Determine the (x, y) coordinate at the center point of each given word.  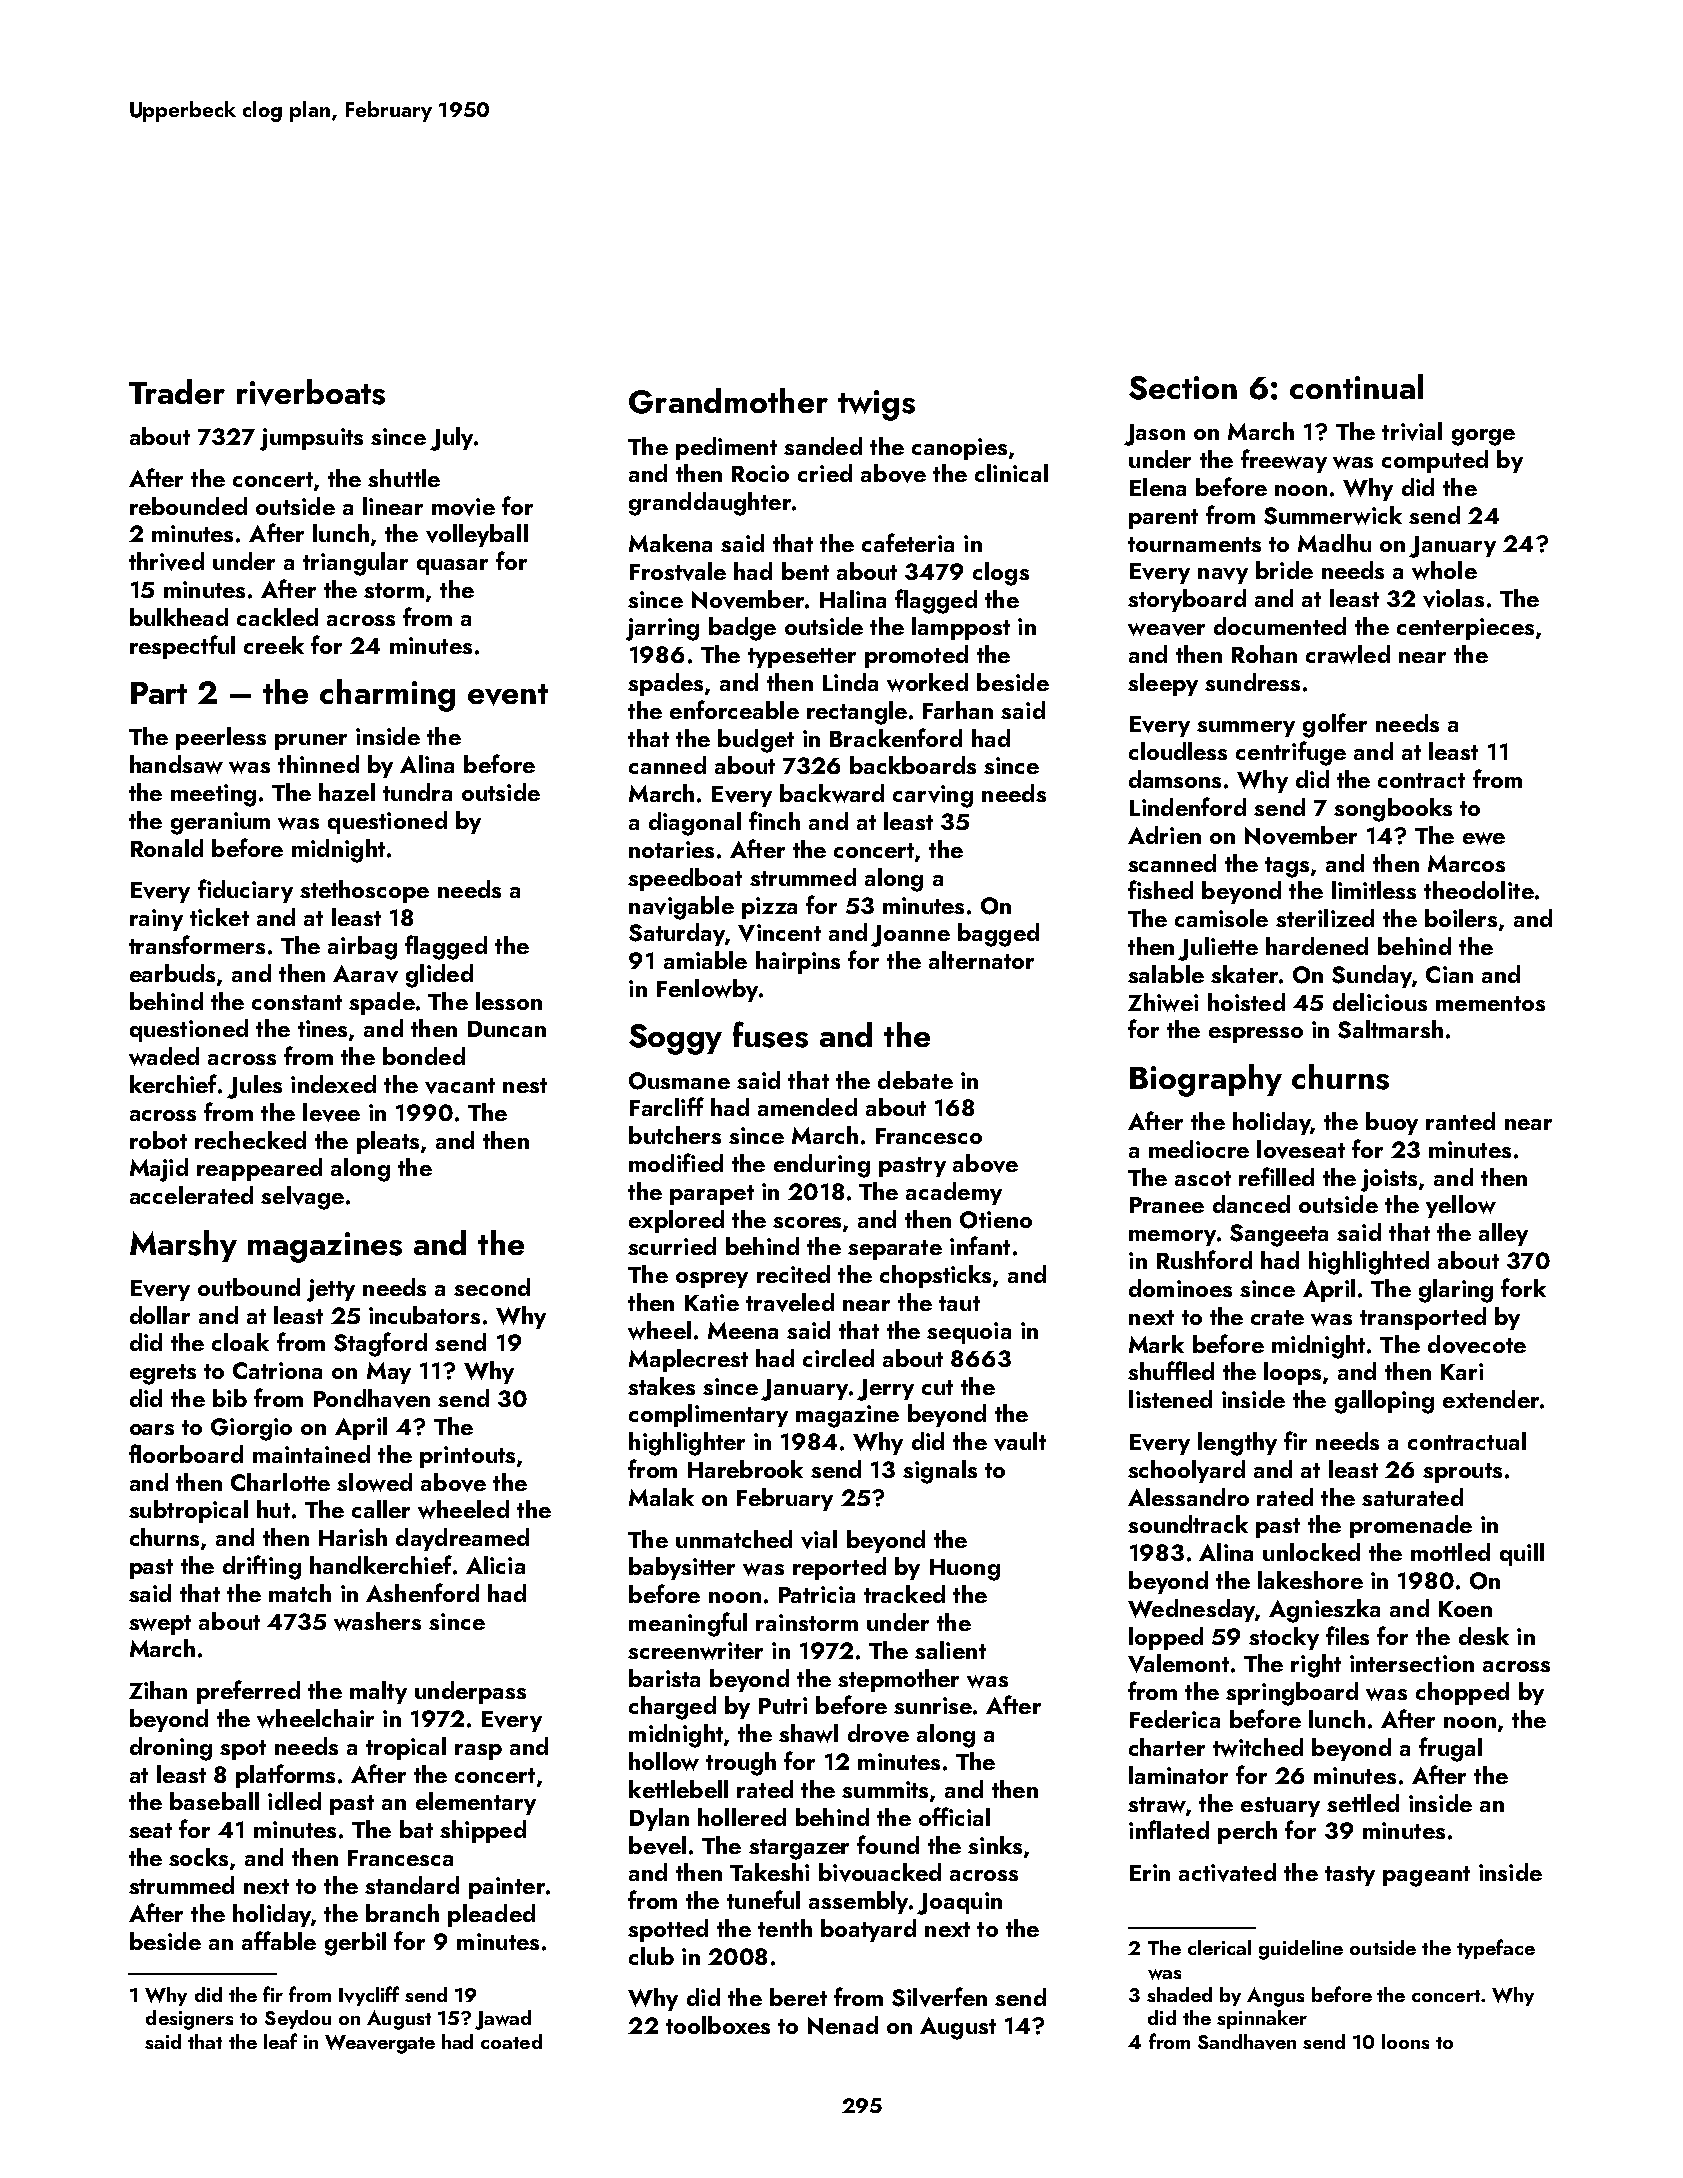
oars (152, 1429)
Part (159, 693)
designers (189, 2020)
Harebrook (745, 1469)
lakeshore (1310, 1580)
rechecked (250, 1140)
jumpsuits (311, 439)
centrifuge (1291, 753)
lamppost (961, 628)
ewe (1484, 838)
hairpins (798, 962)
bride (1284, 570)
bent (805, 571)
